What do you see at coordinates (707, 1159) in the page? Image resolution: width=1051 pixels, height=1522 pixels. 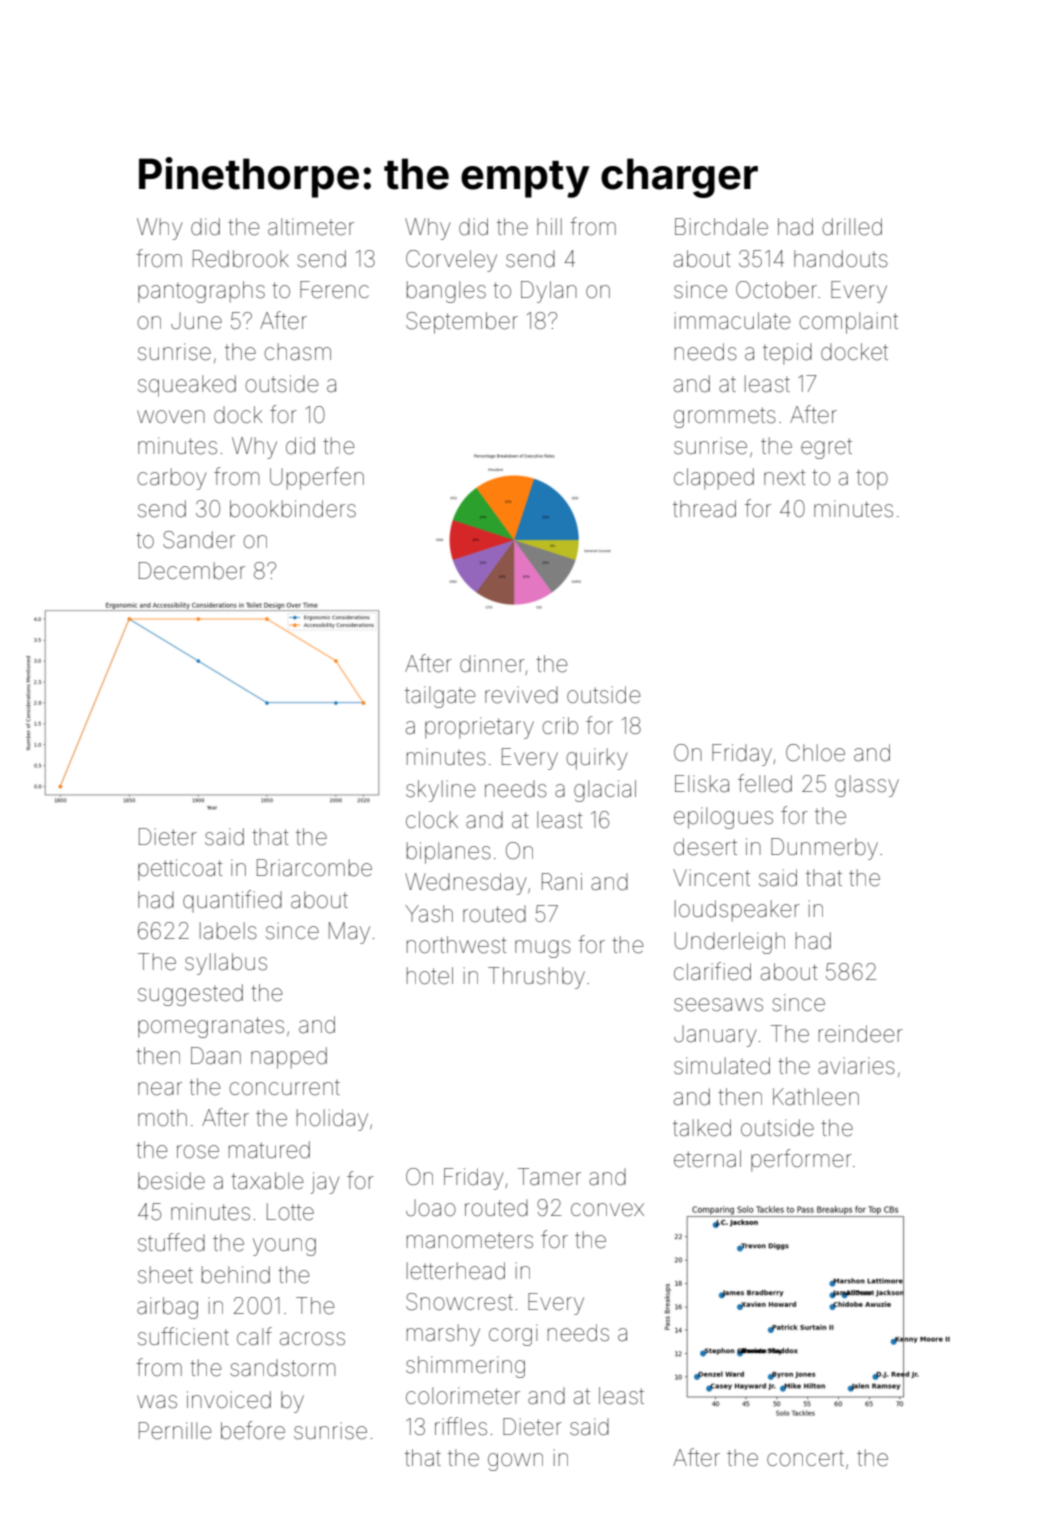 I see `eternal` at bounding box center [707, 1159].
